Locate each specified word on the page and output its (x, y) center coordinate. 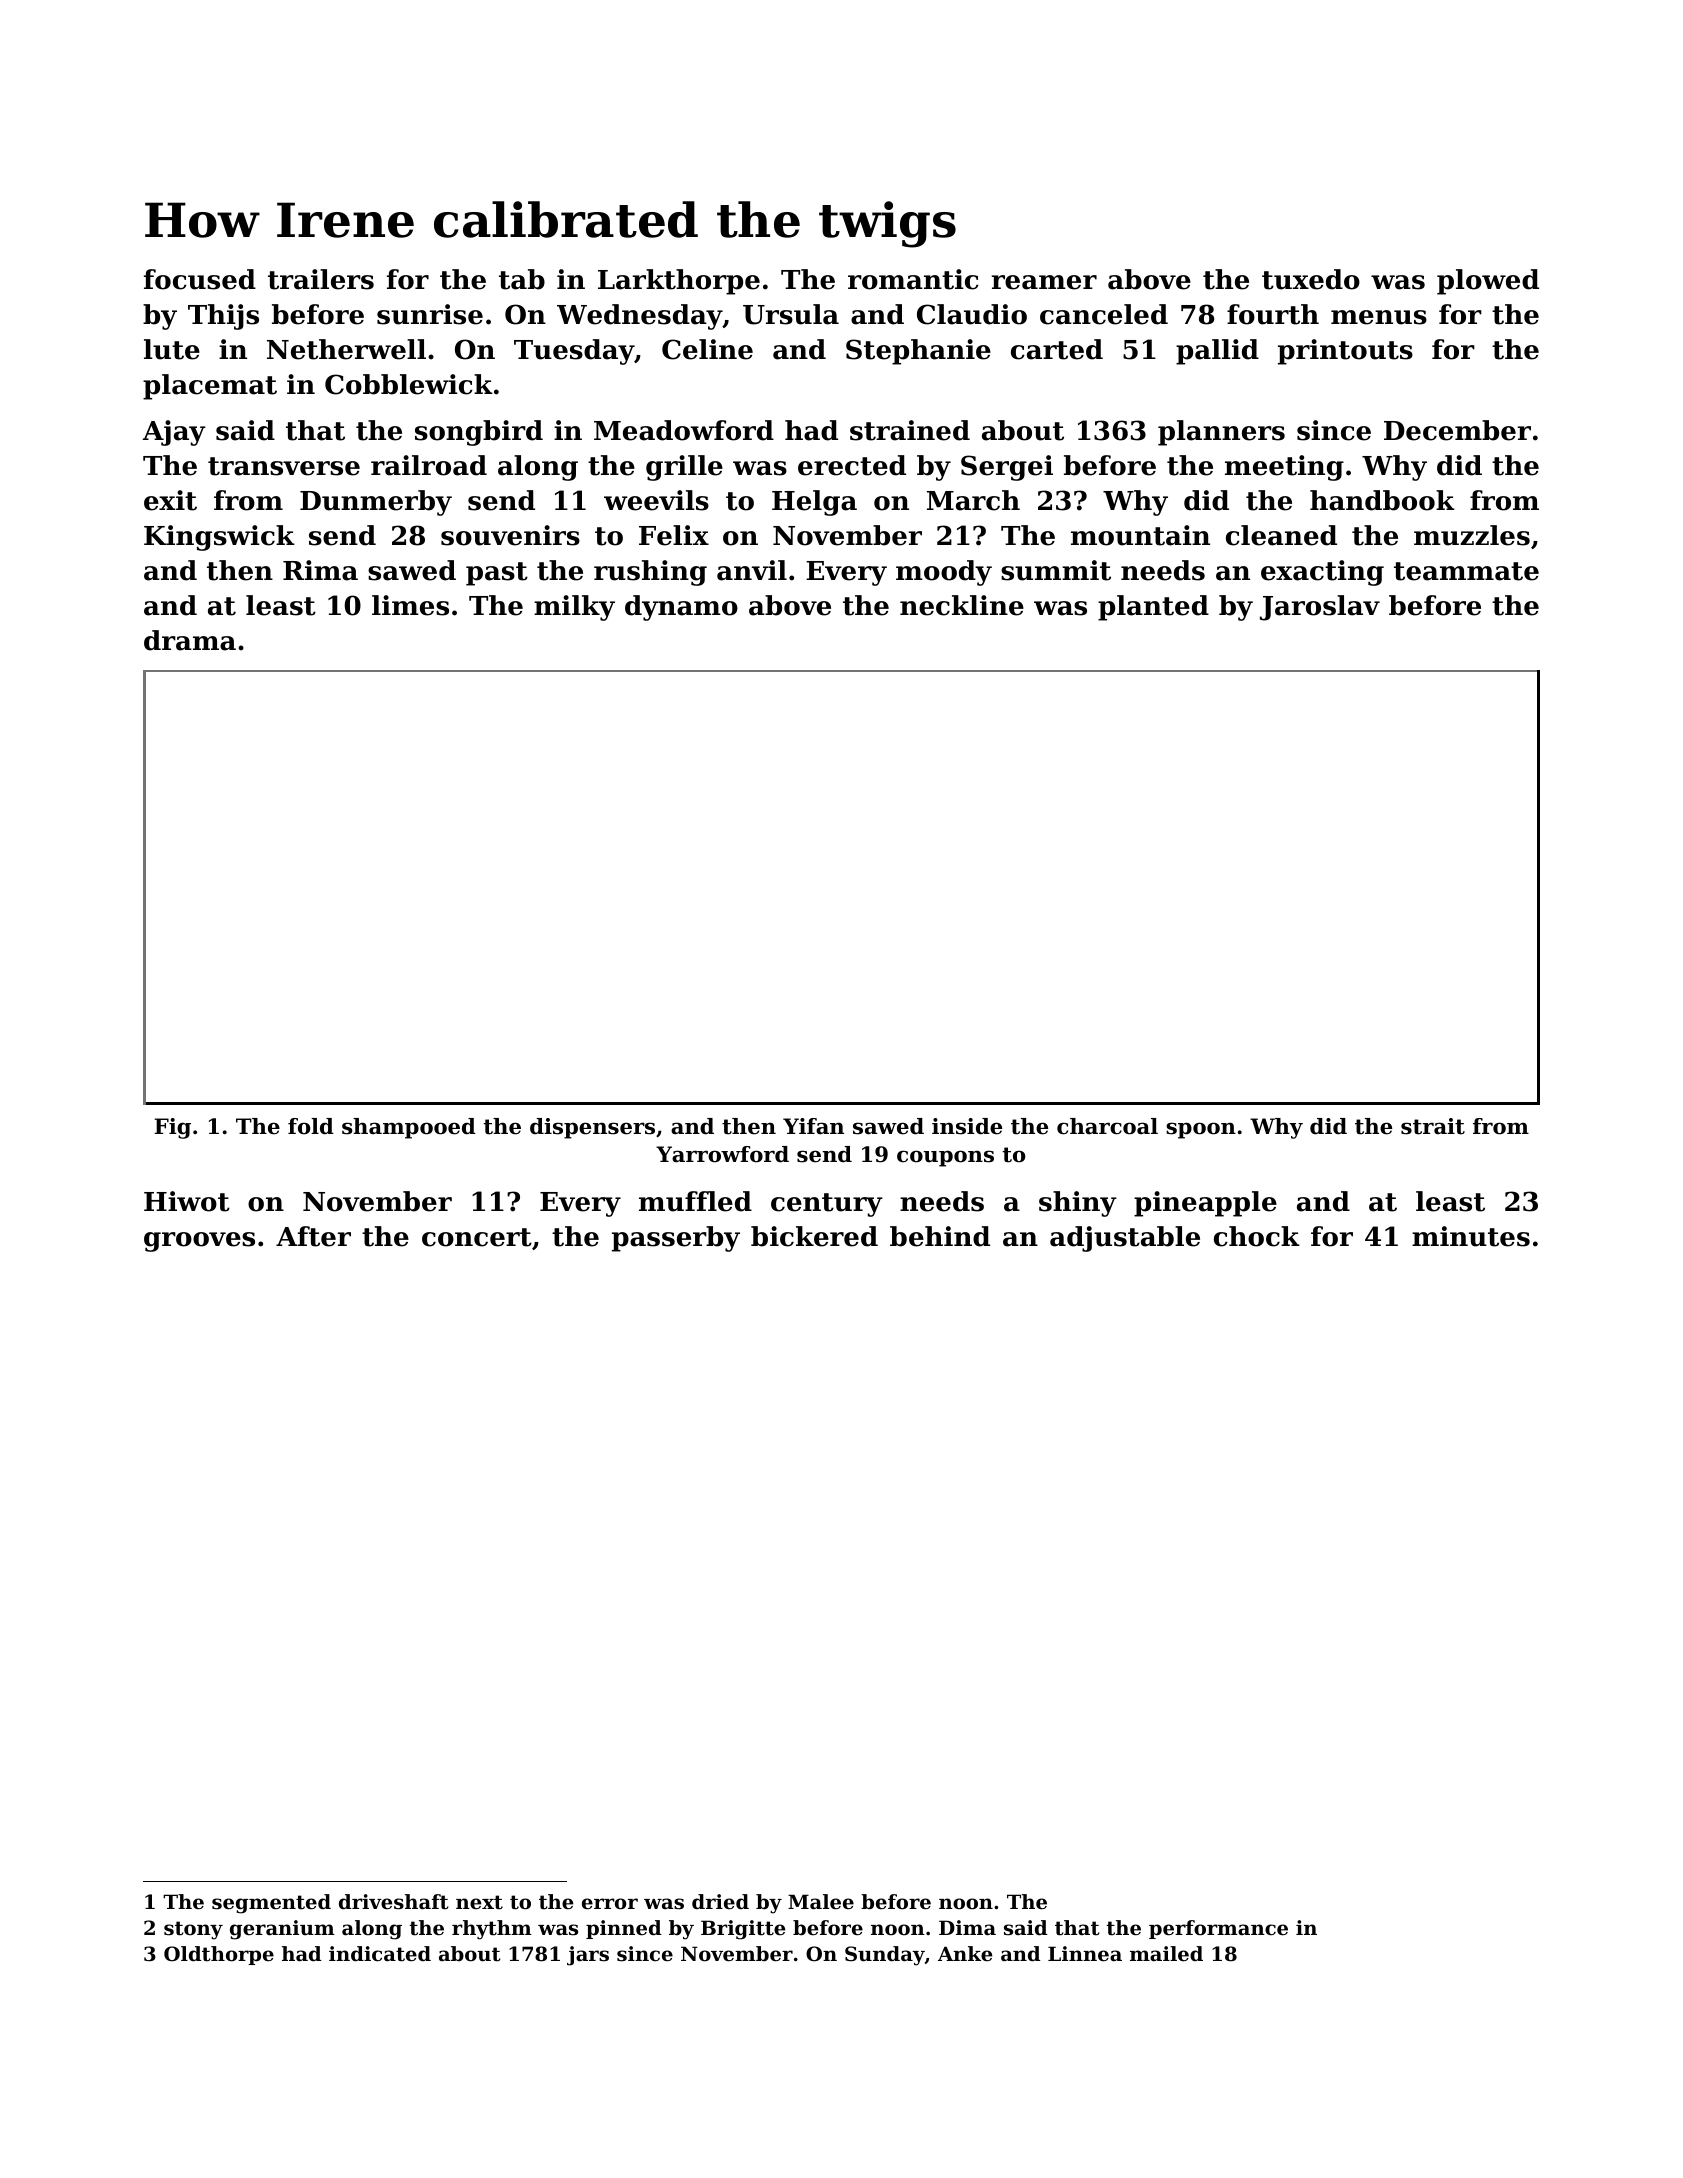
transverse (284, 466)
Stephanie (918, 352)
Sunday (885, 1956)
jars (588, 1956)
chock (1257, 1236)
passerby (676, 1239)
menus (1379, 317)
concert (477, 1237)
